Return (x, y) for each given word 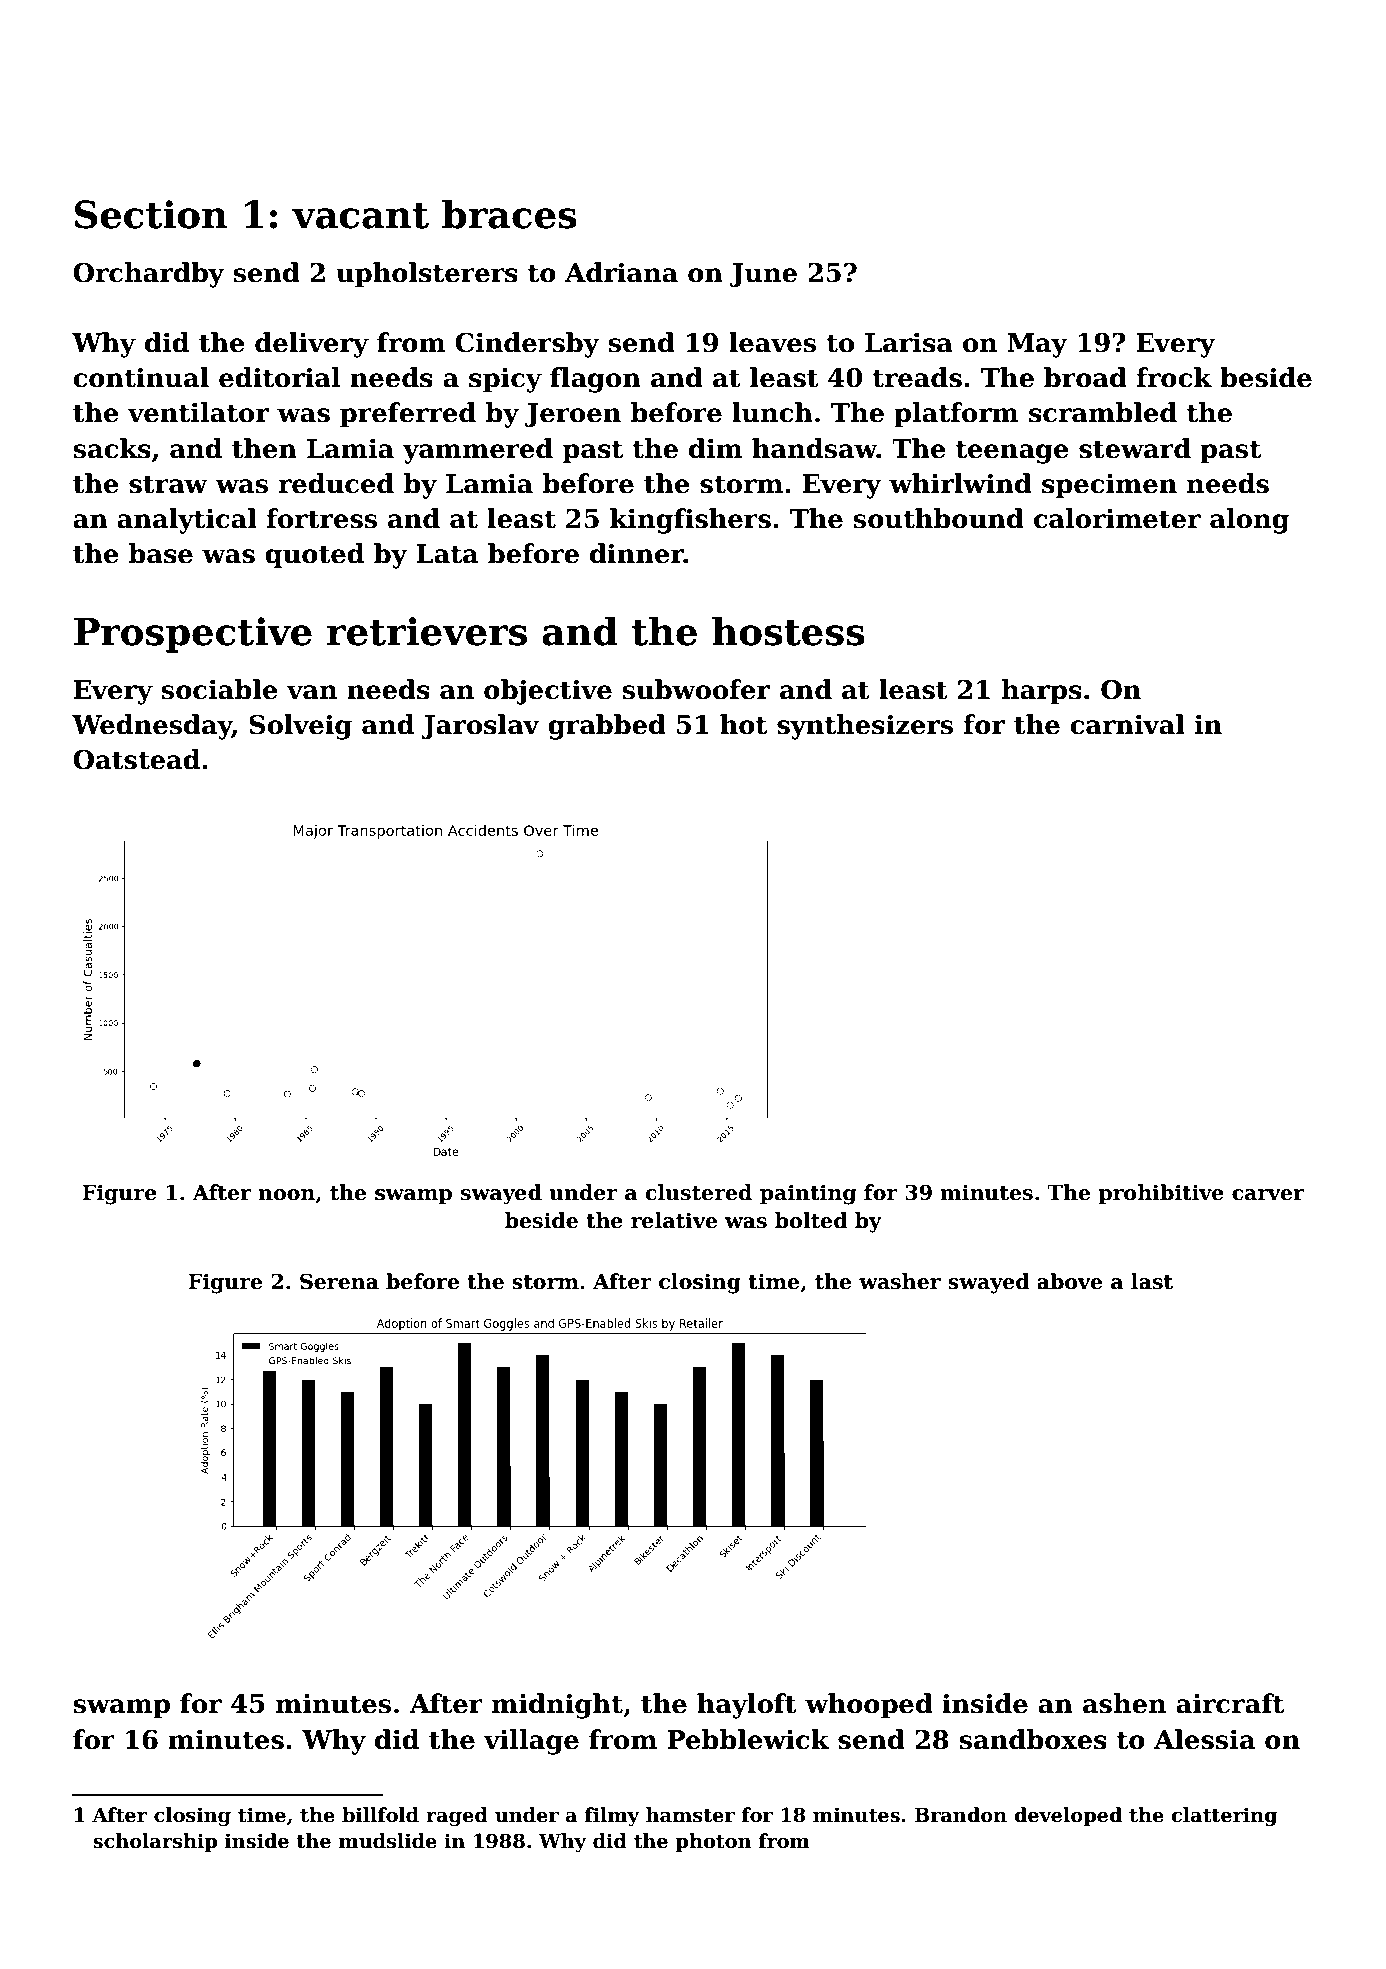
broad (1085, 377)
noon (286, 1195)
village (531, 1742)
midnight (557, 1706)
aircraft (1230, 1703)
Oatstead (136, 759)
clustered (699, 1192)
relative (674, 1220)
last (1152, 1281)
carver (1268, 1195)
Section (151, 214)
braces (509, 214)
